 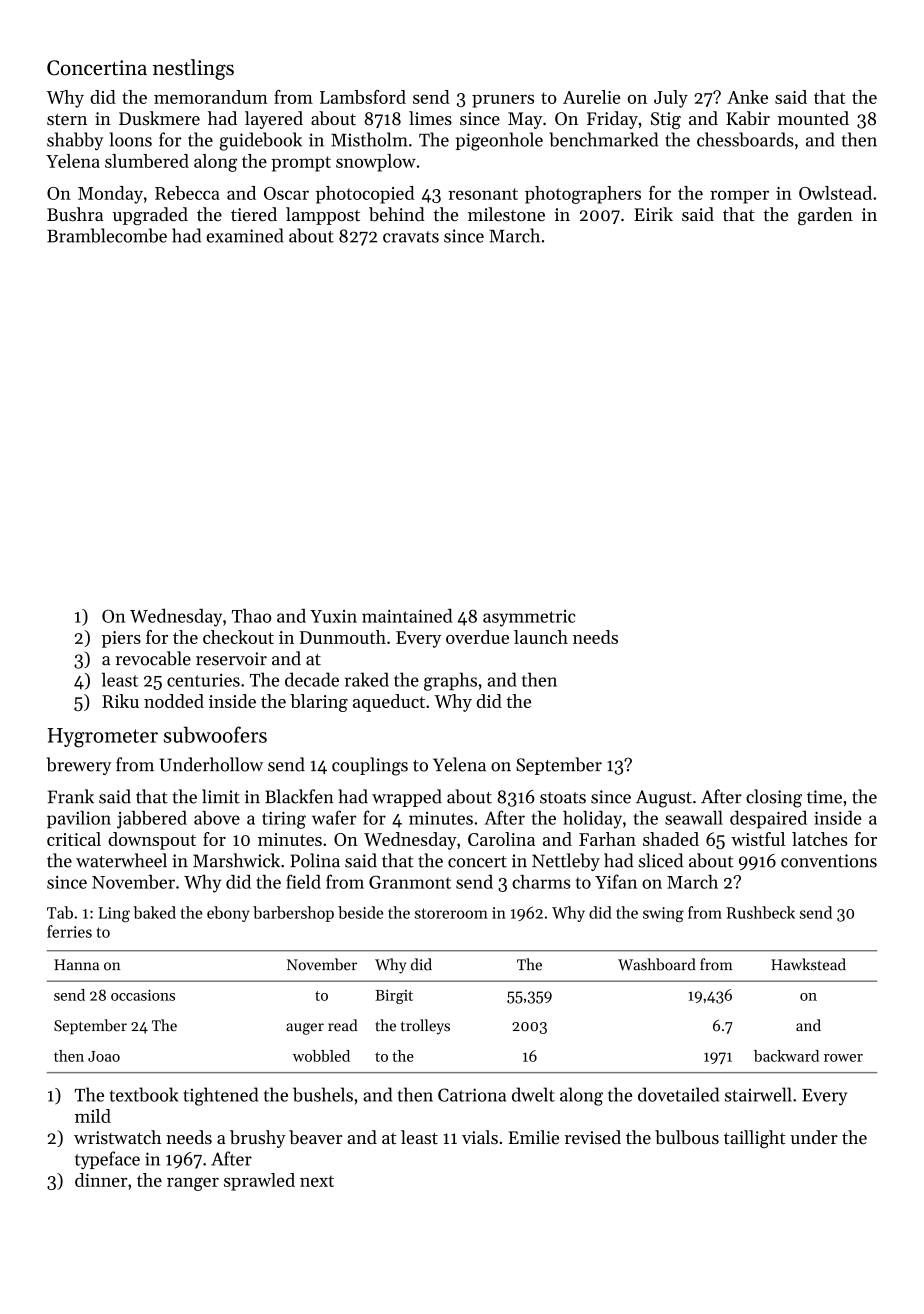 What do you see at coordinates (747, 97) in the screenshot?
I see `Anke` at bounding box center [747, 97].
